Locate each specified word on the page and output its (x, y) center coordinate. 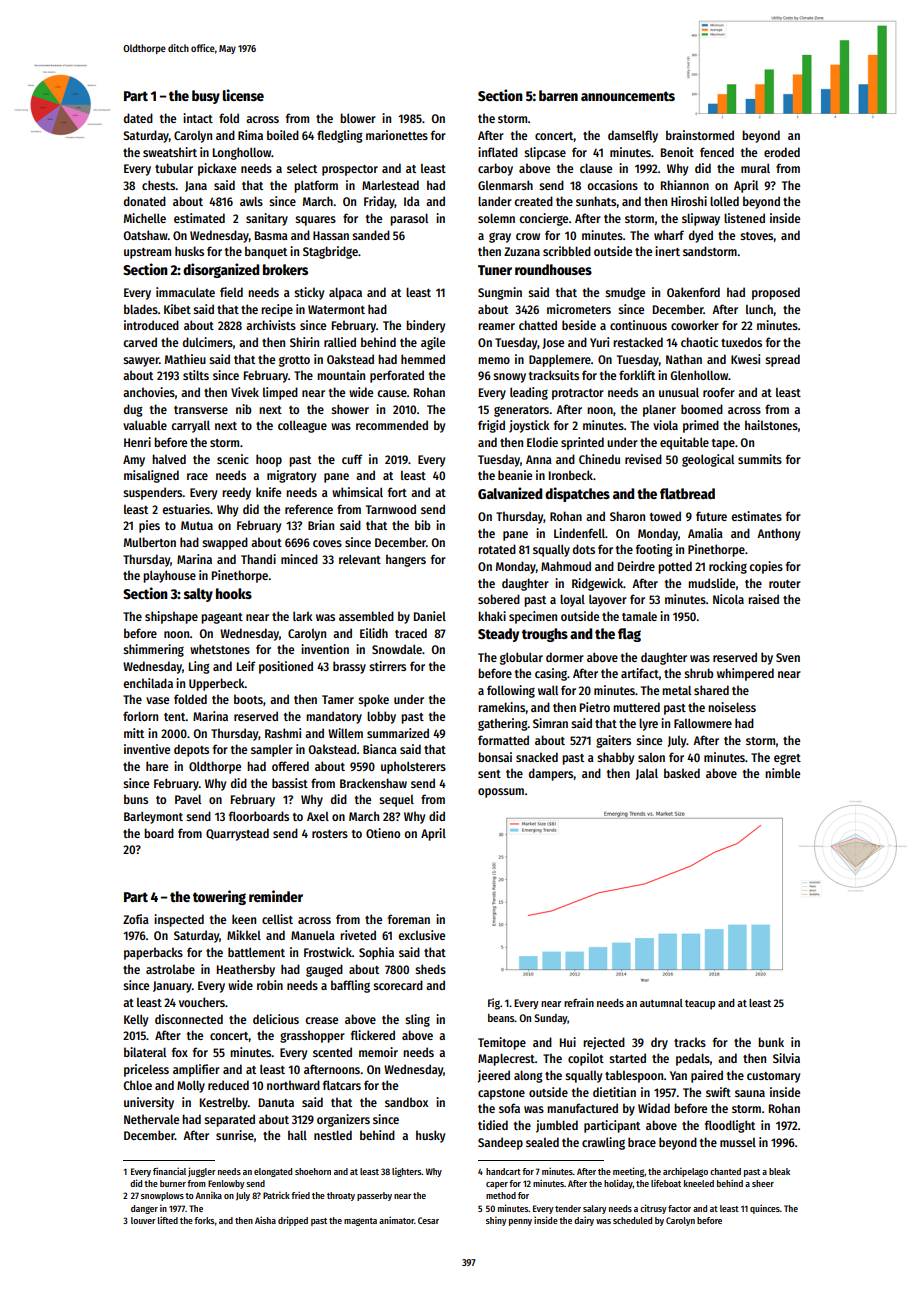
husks (189, 251)
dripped (293, 1221)
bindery (425, 326)
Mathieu (185, 359)
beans (501, 1018)
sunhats (596, 201)
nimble (782, 773)
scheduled (632, 1220)
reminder (276, 896)
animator (396, 1220)
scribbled (567, 251)
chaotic (699, 342)
